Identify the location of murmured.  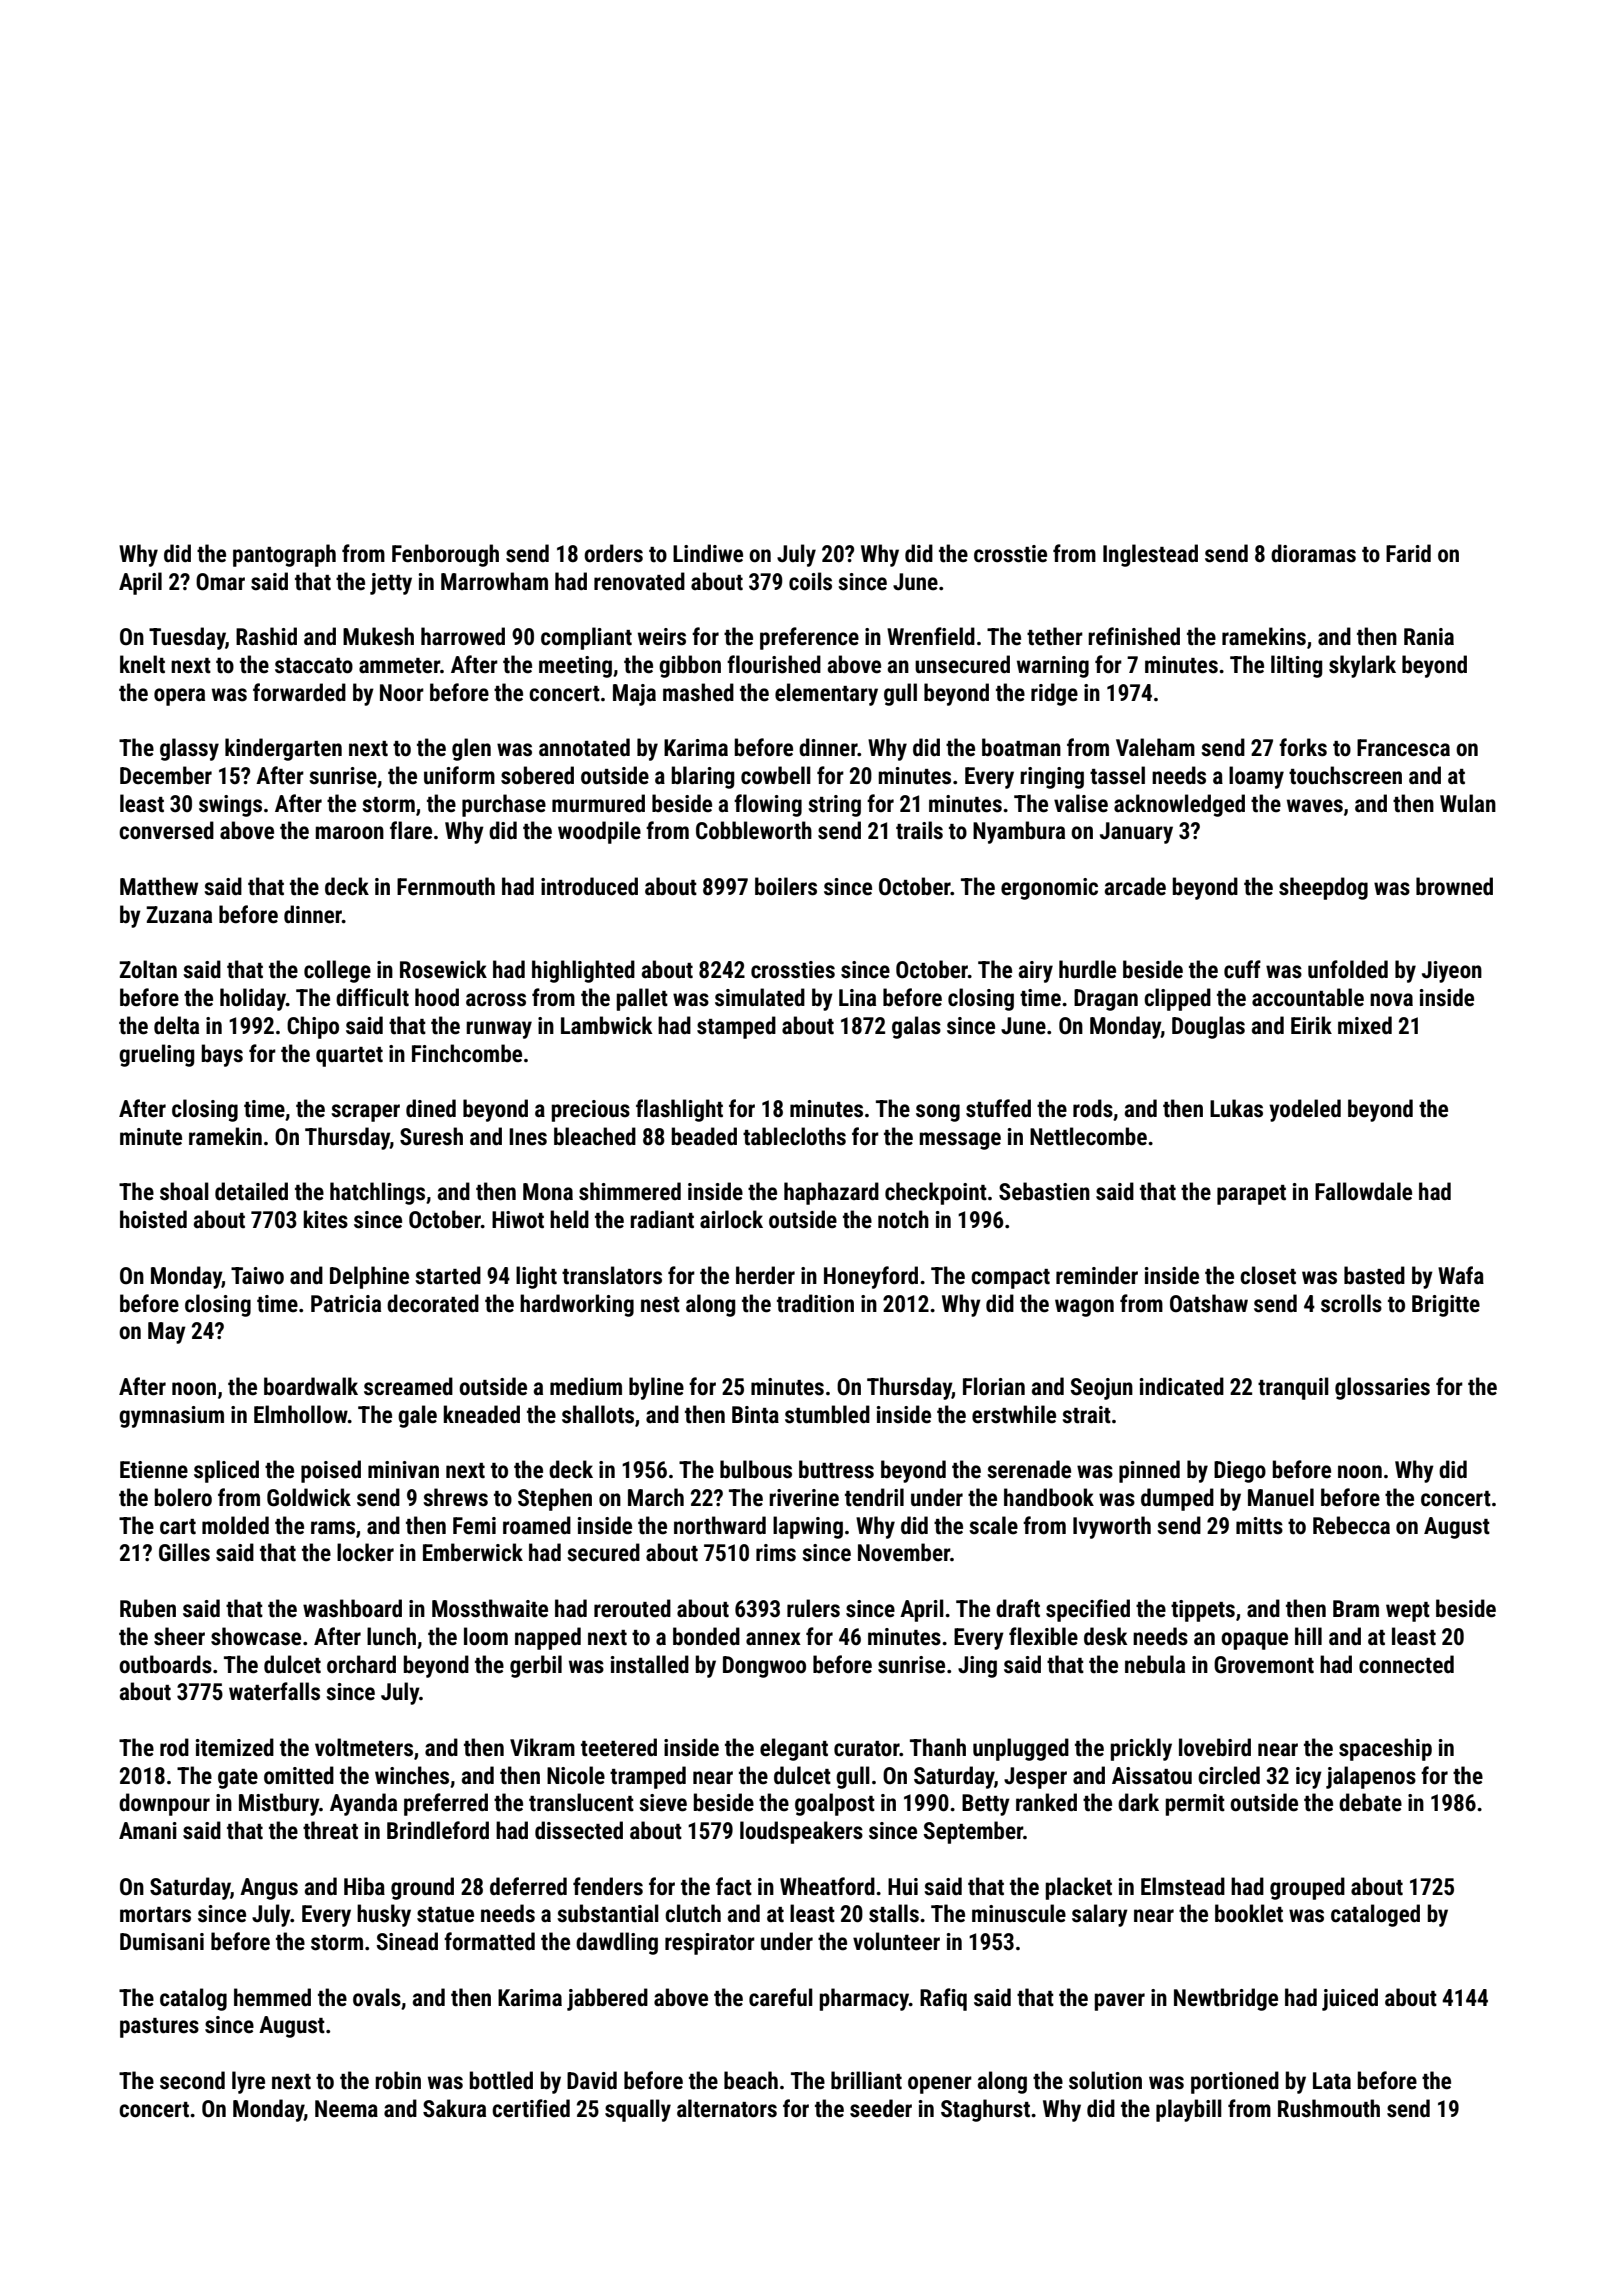
(598, 803).
